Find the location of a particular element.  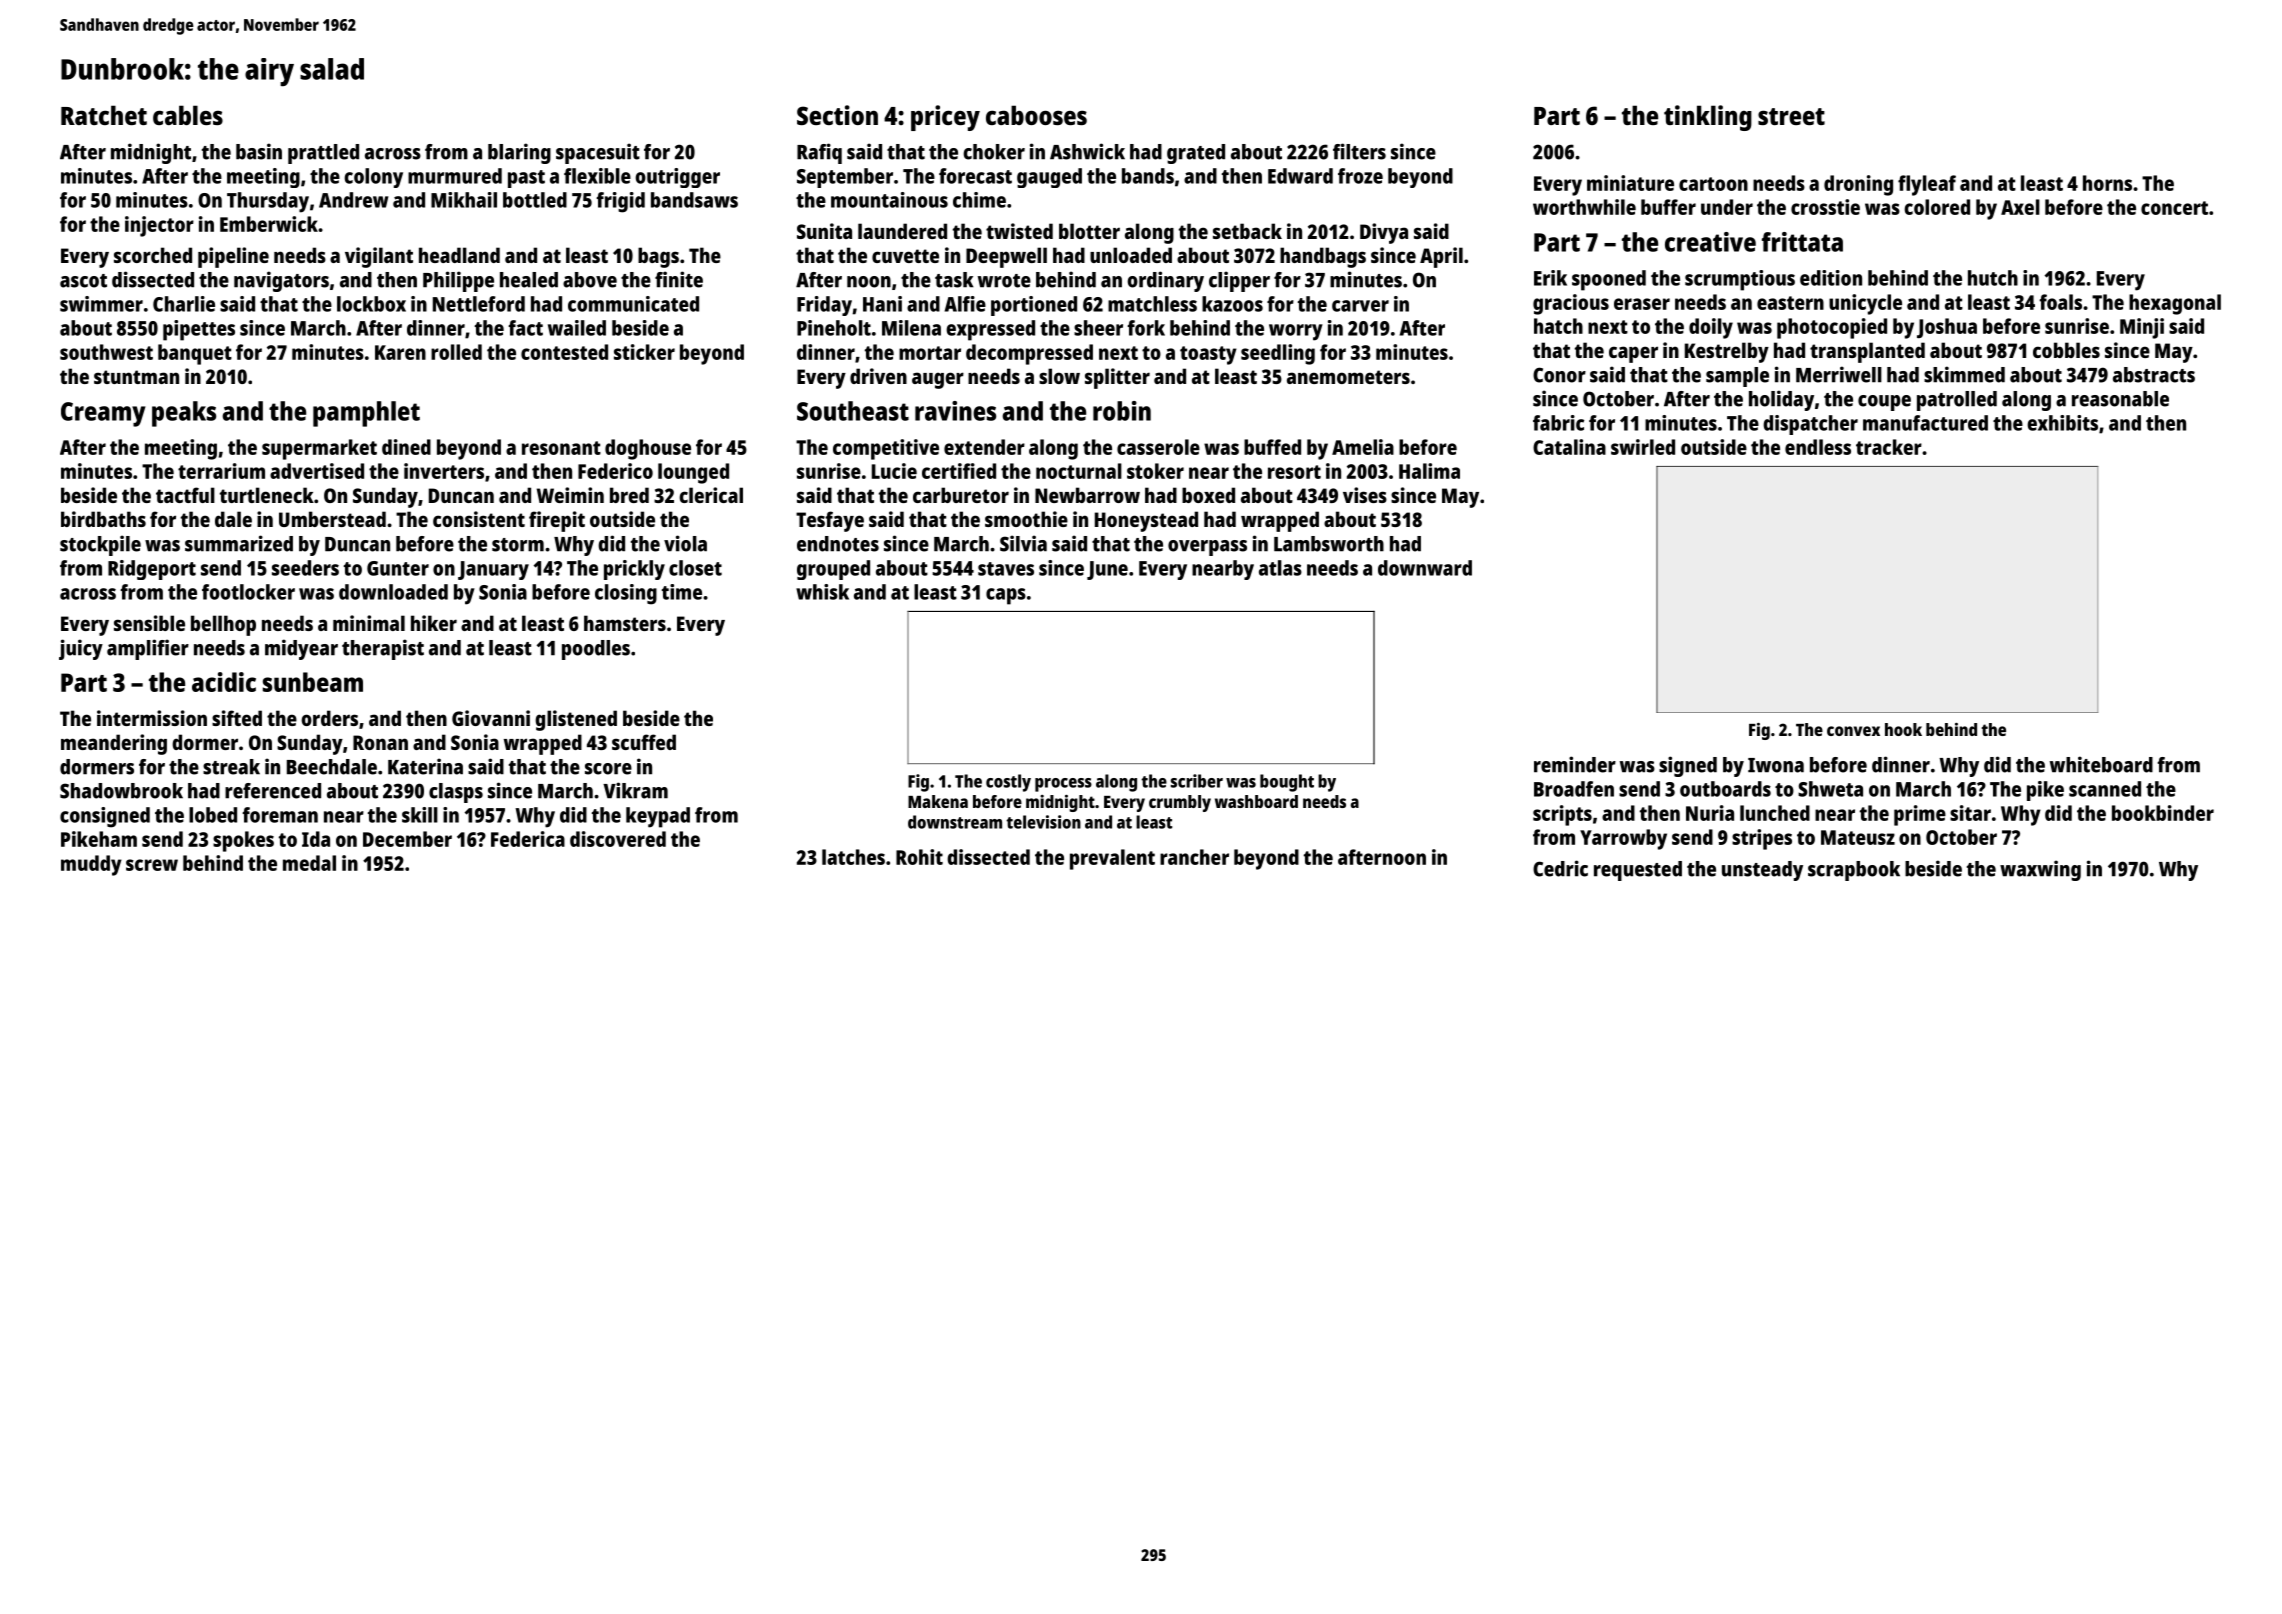

meandering is located at coordinates (114, 744).
